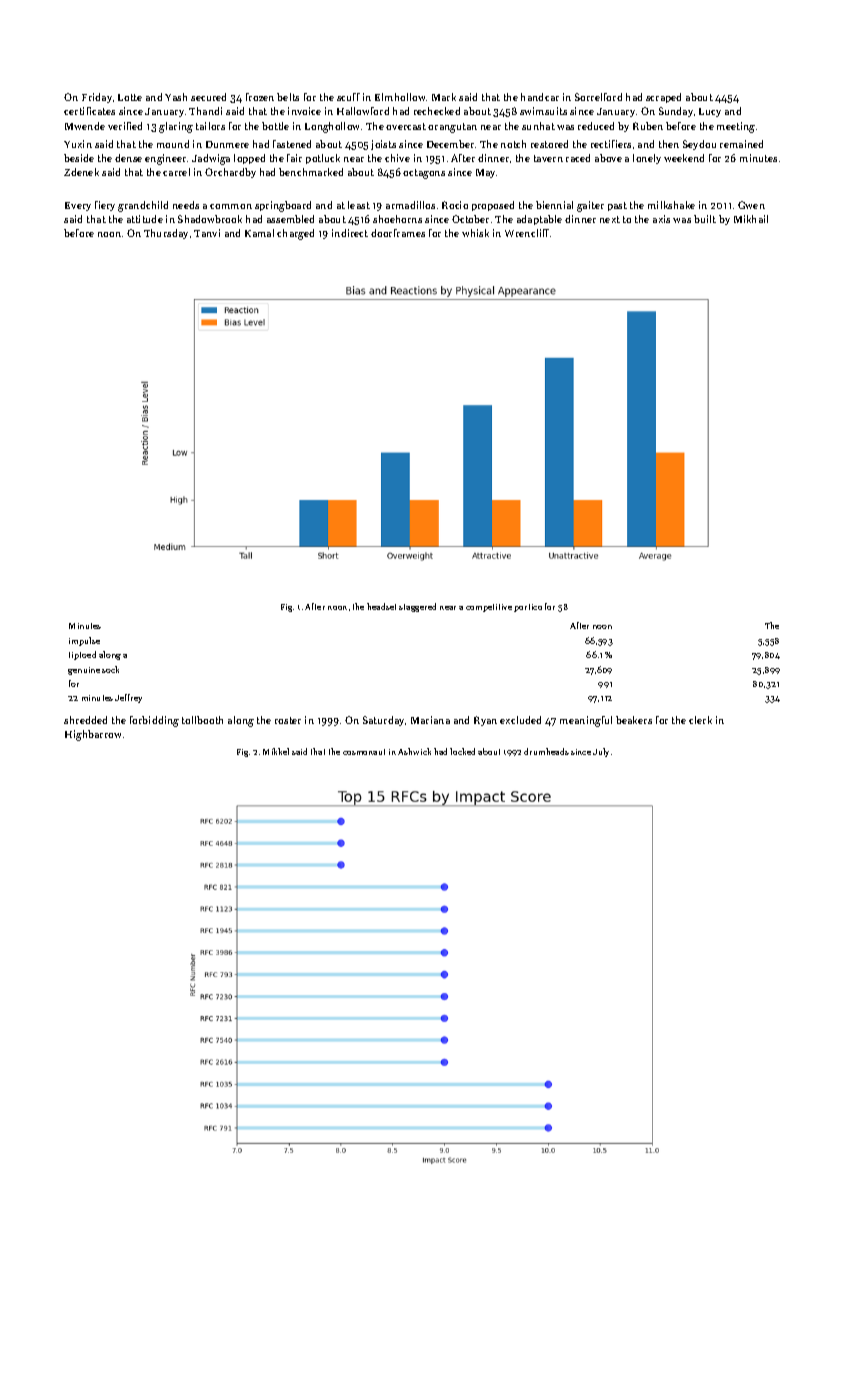 This document has width=849, height=1400. I want to click on Mikhail, so click(751, 219).
